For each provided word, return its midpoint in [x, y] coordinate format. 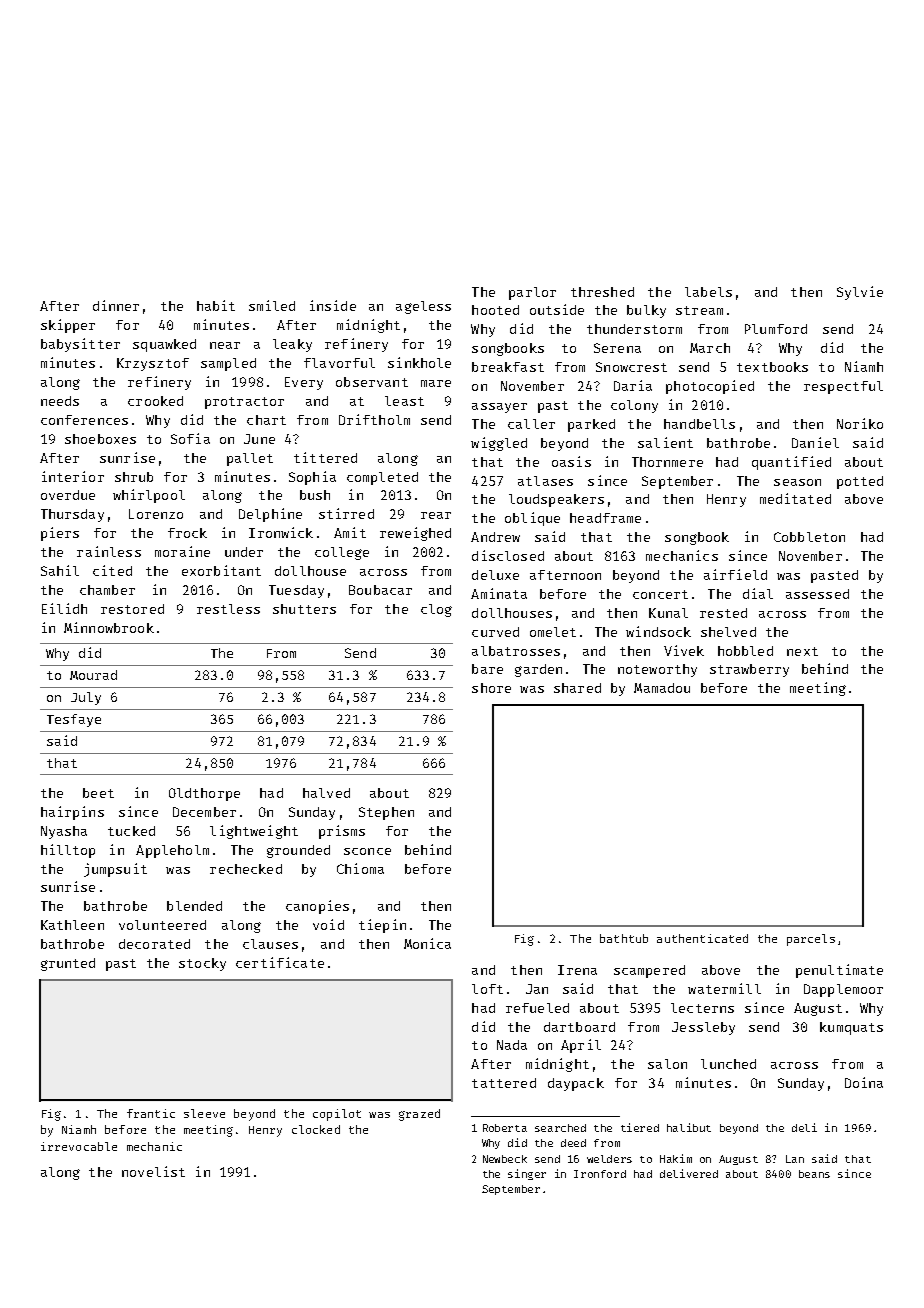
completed [382, 478]
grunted [68, 964]
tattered [504, 1083]
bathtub [624, 938]
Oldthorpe [204, 794]
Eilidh [64, 608]
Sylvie [860, 293]
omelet [553, 632]
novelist [153, 1171]
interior [73, 476]
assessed [817, 594]
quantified [791, 463]
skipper [68, 326]
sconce [367, 851]
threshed [602, 292]
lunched [728, 1064]
